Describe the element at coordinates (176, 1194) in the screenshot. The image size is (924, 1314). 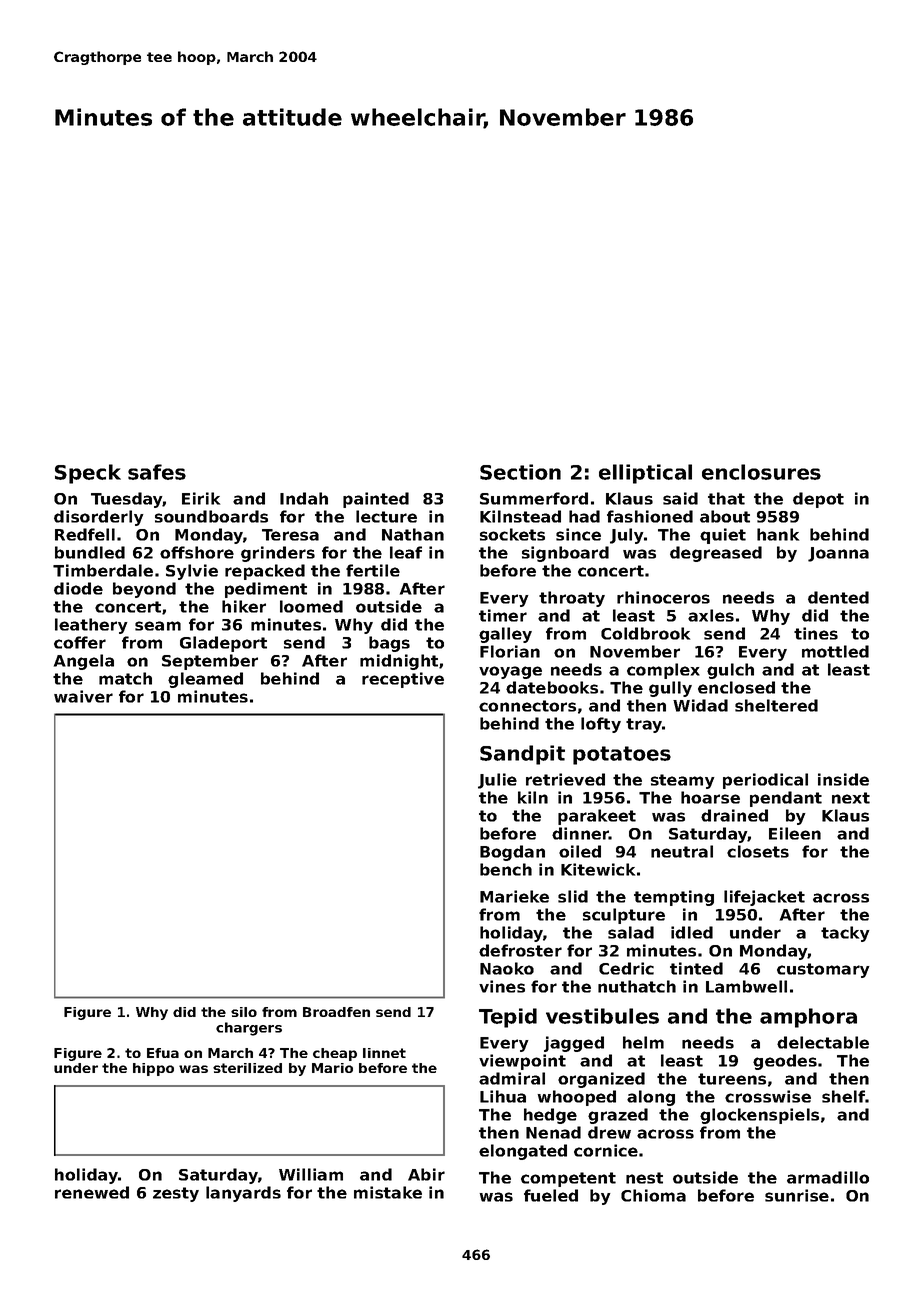
I see `zesty` at that location.
